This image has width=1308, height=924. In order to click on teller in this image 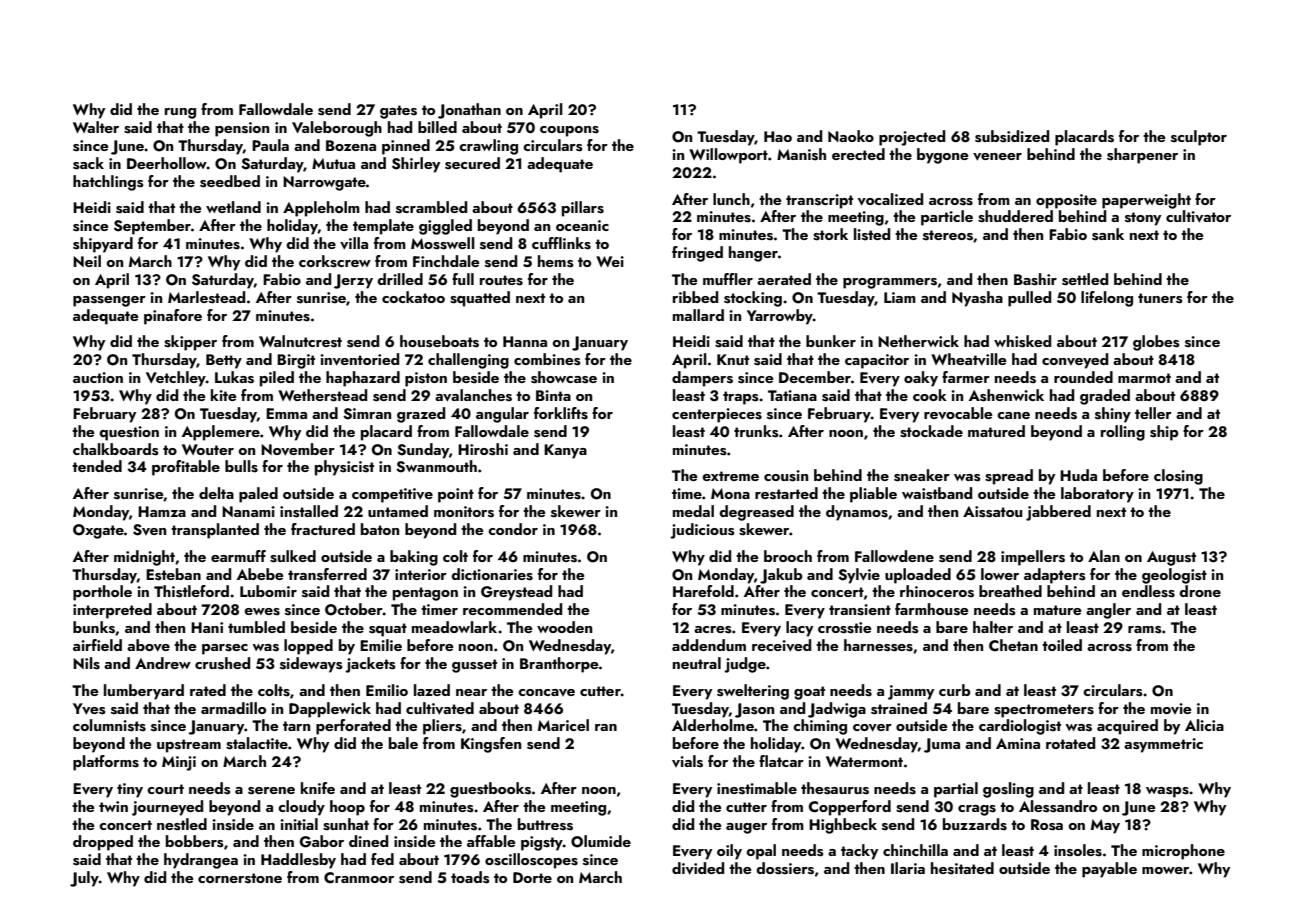, I will do `click(1153, 413)`.
